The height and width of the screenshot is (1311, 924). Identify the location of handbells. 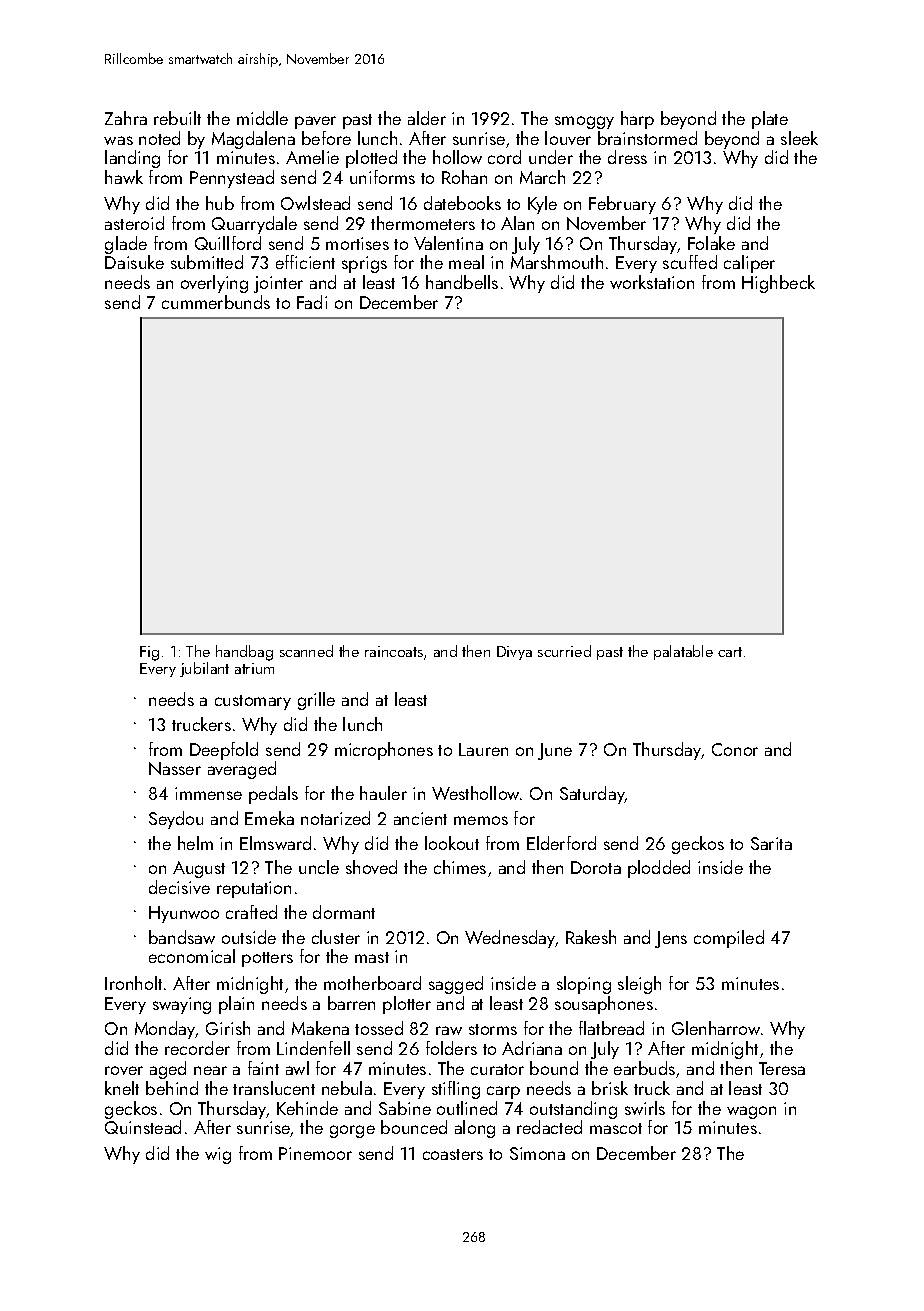
(462, 282).
